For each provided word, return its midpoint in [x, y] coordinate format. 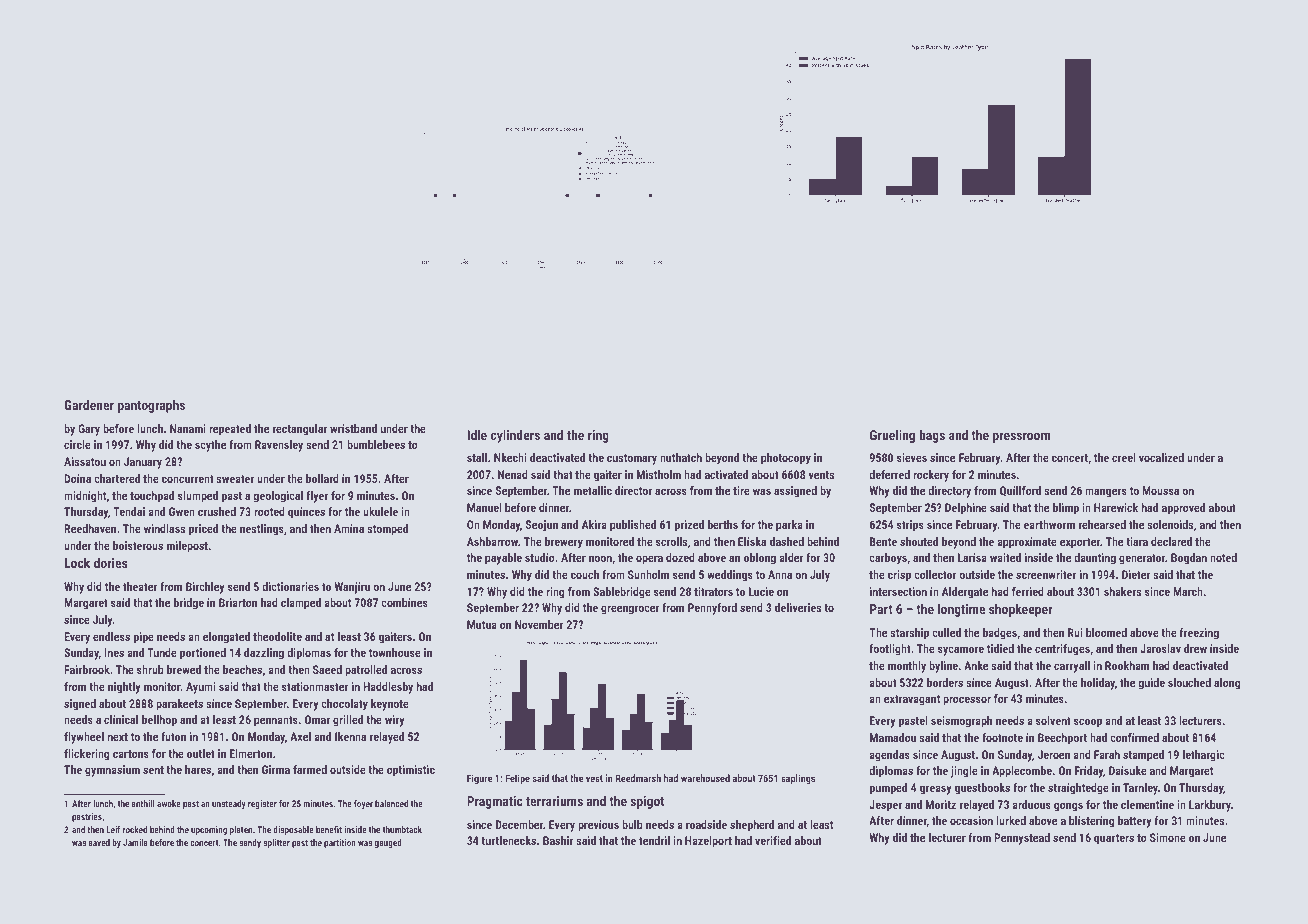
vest [594, 778]
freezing [1199, 634]
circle [77, 444]
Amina [349, 528]
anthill [143, 803]
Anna [780, 574]
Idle [477, 434]
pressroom [1021, 437]
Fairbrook [87, 669]
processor [967, 701]
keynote [390, 705]
